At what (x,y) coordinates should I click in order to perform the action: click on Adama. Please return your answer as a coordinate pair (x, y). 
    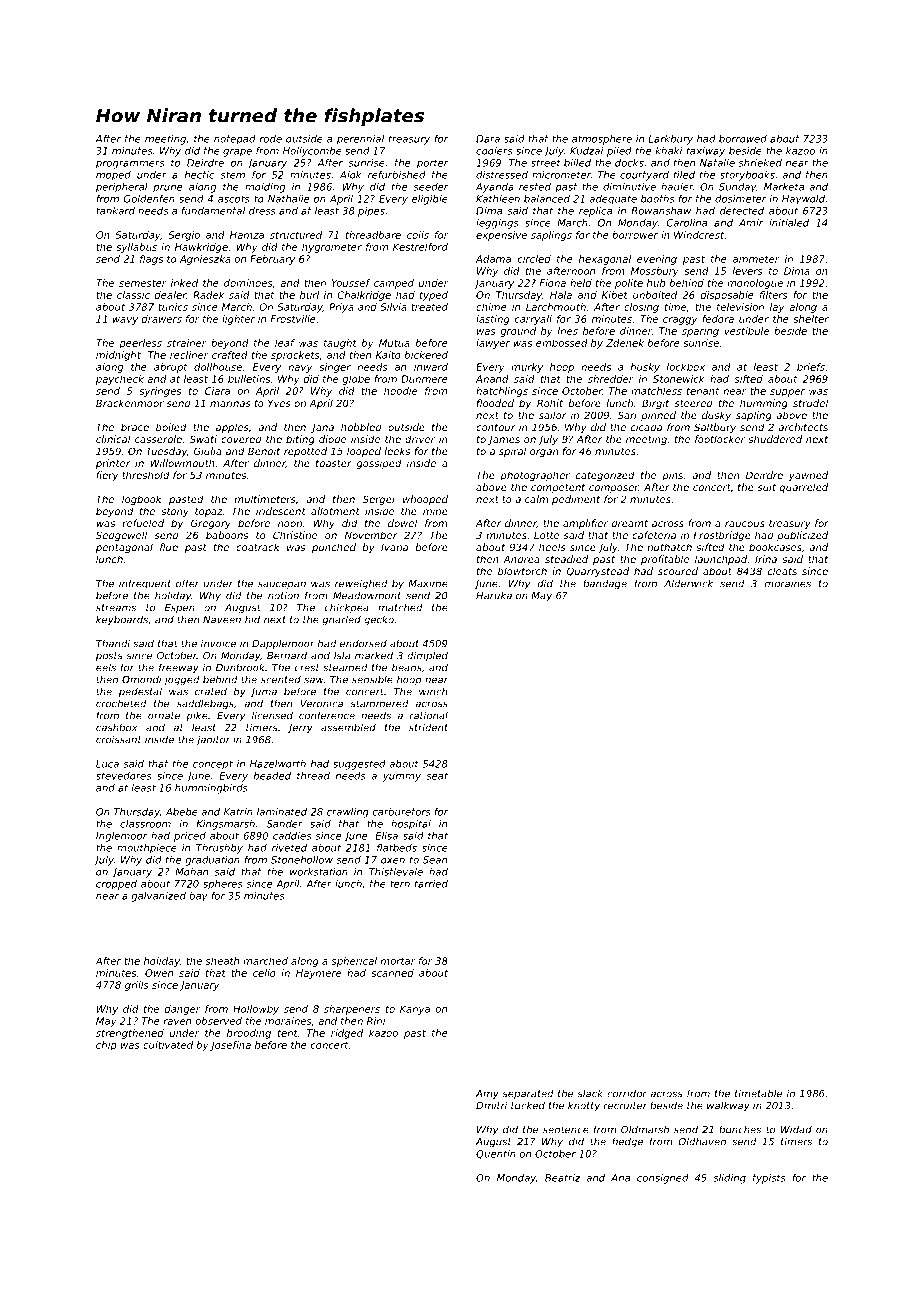
    Looking at the image, I should click on (493, 259).
